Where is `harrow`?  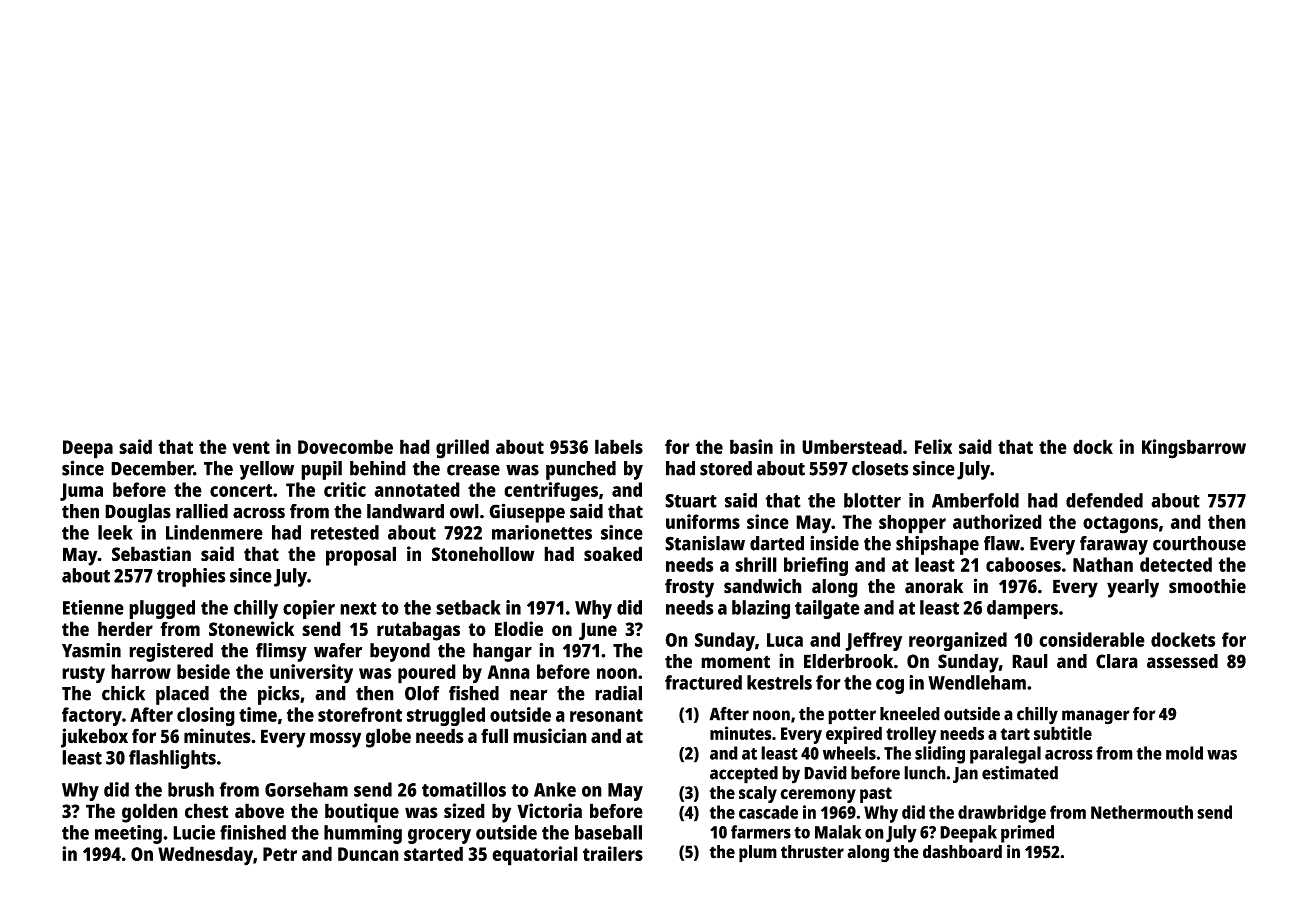
harrow is located at coordinates (141, 671).
